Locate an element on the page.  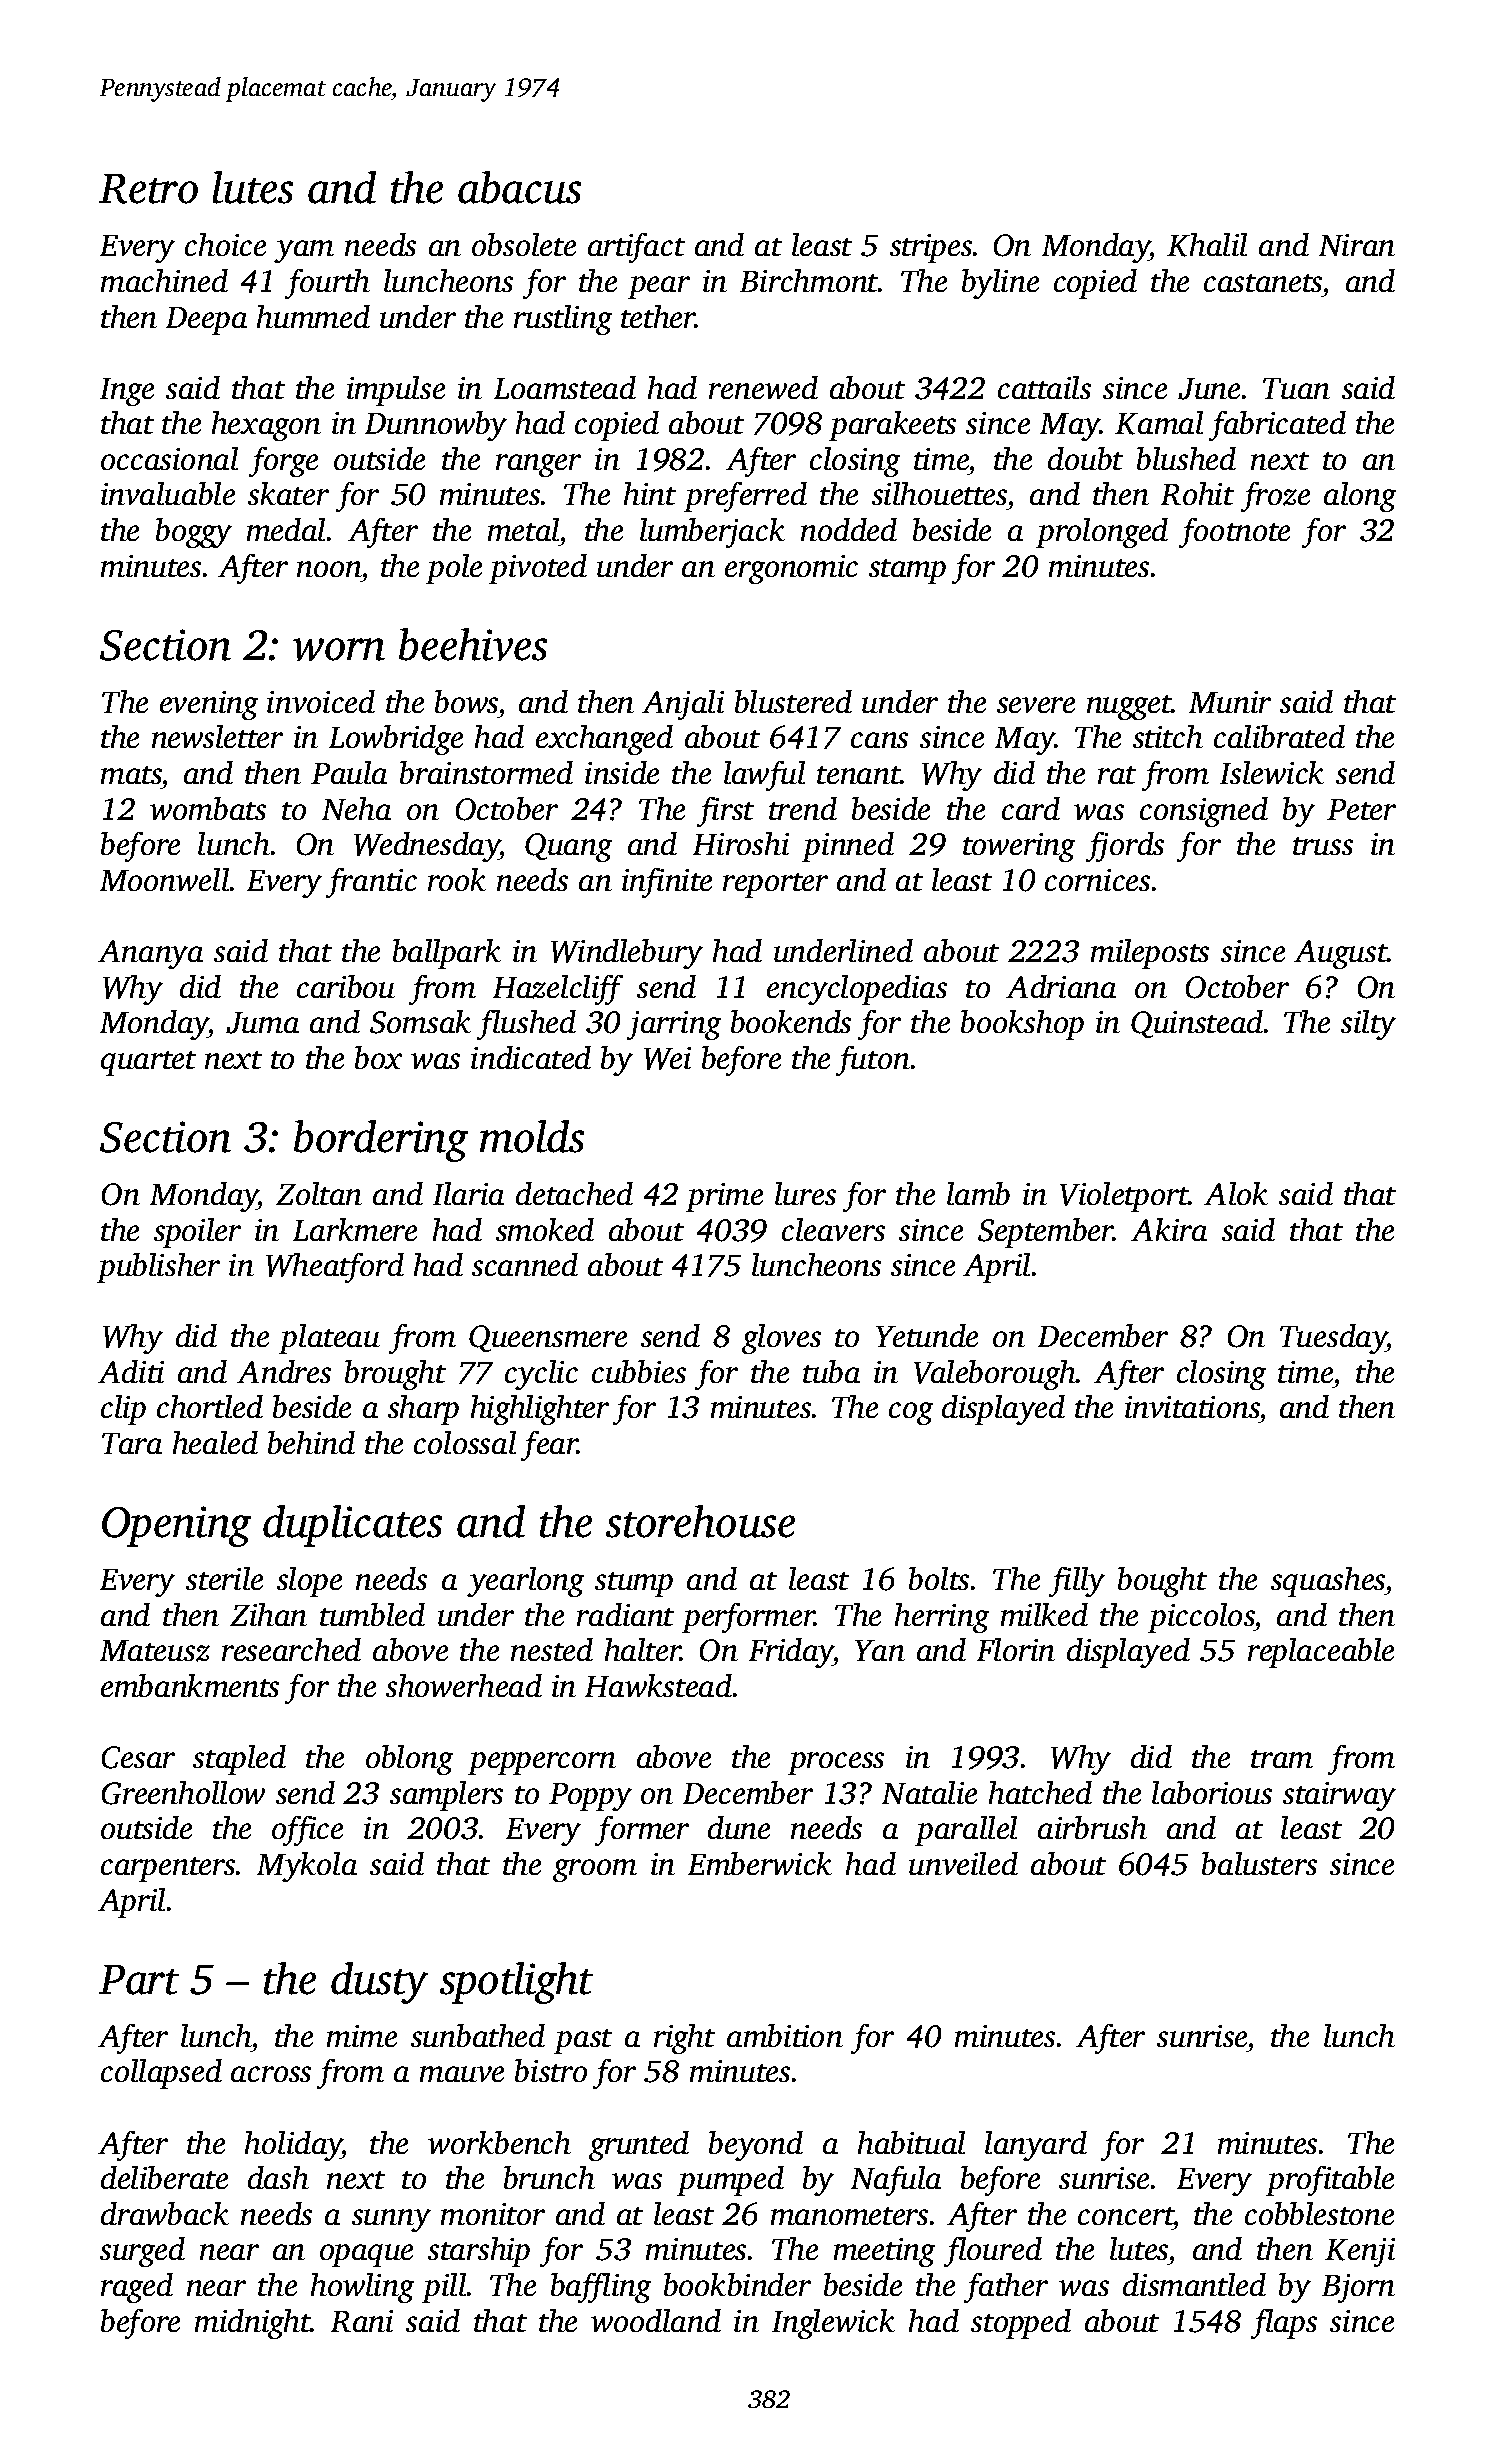
Peter is located at coordinates (1361, 809).
